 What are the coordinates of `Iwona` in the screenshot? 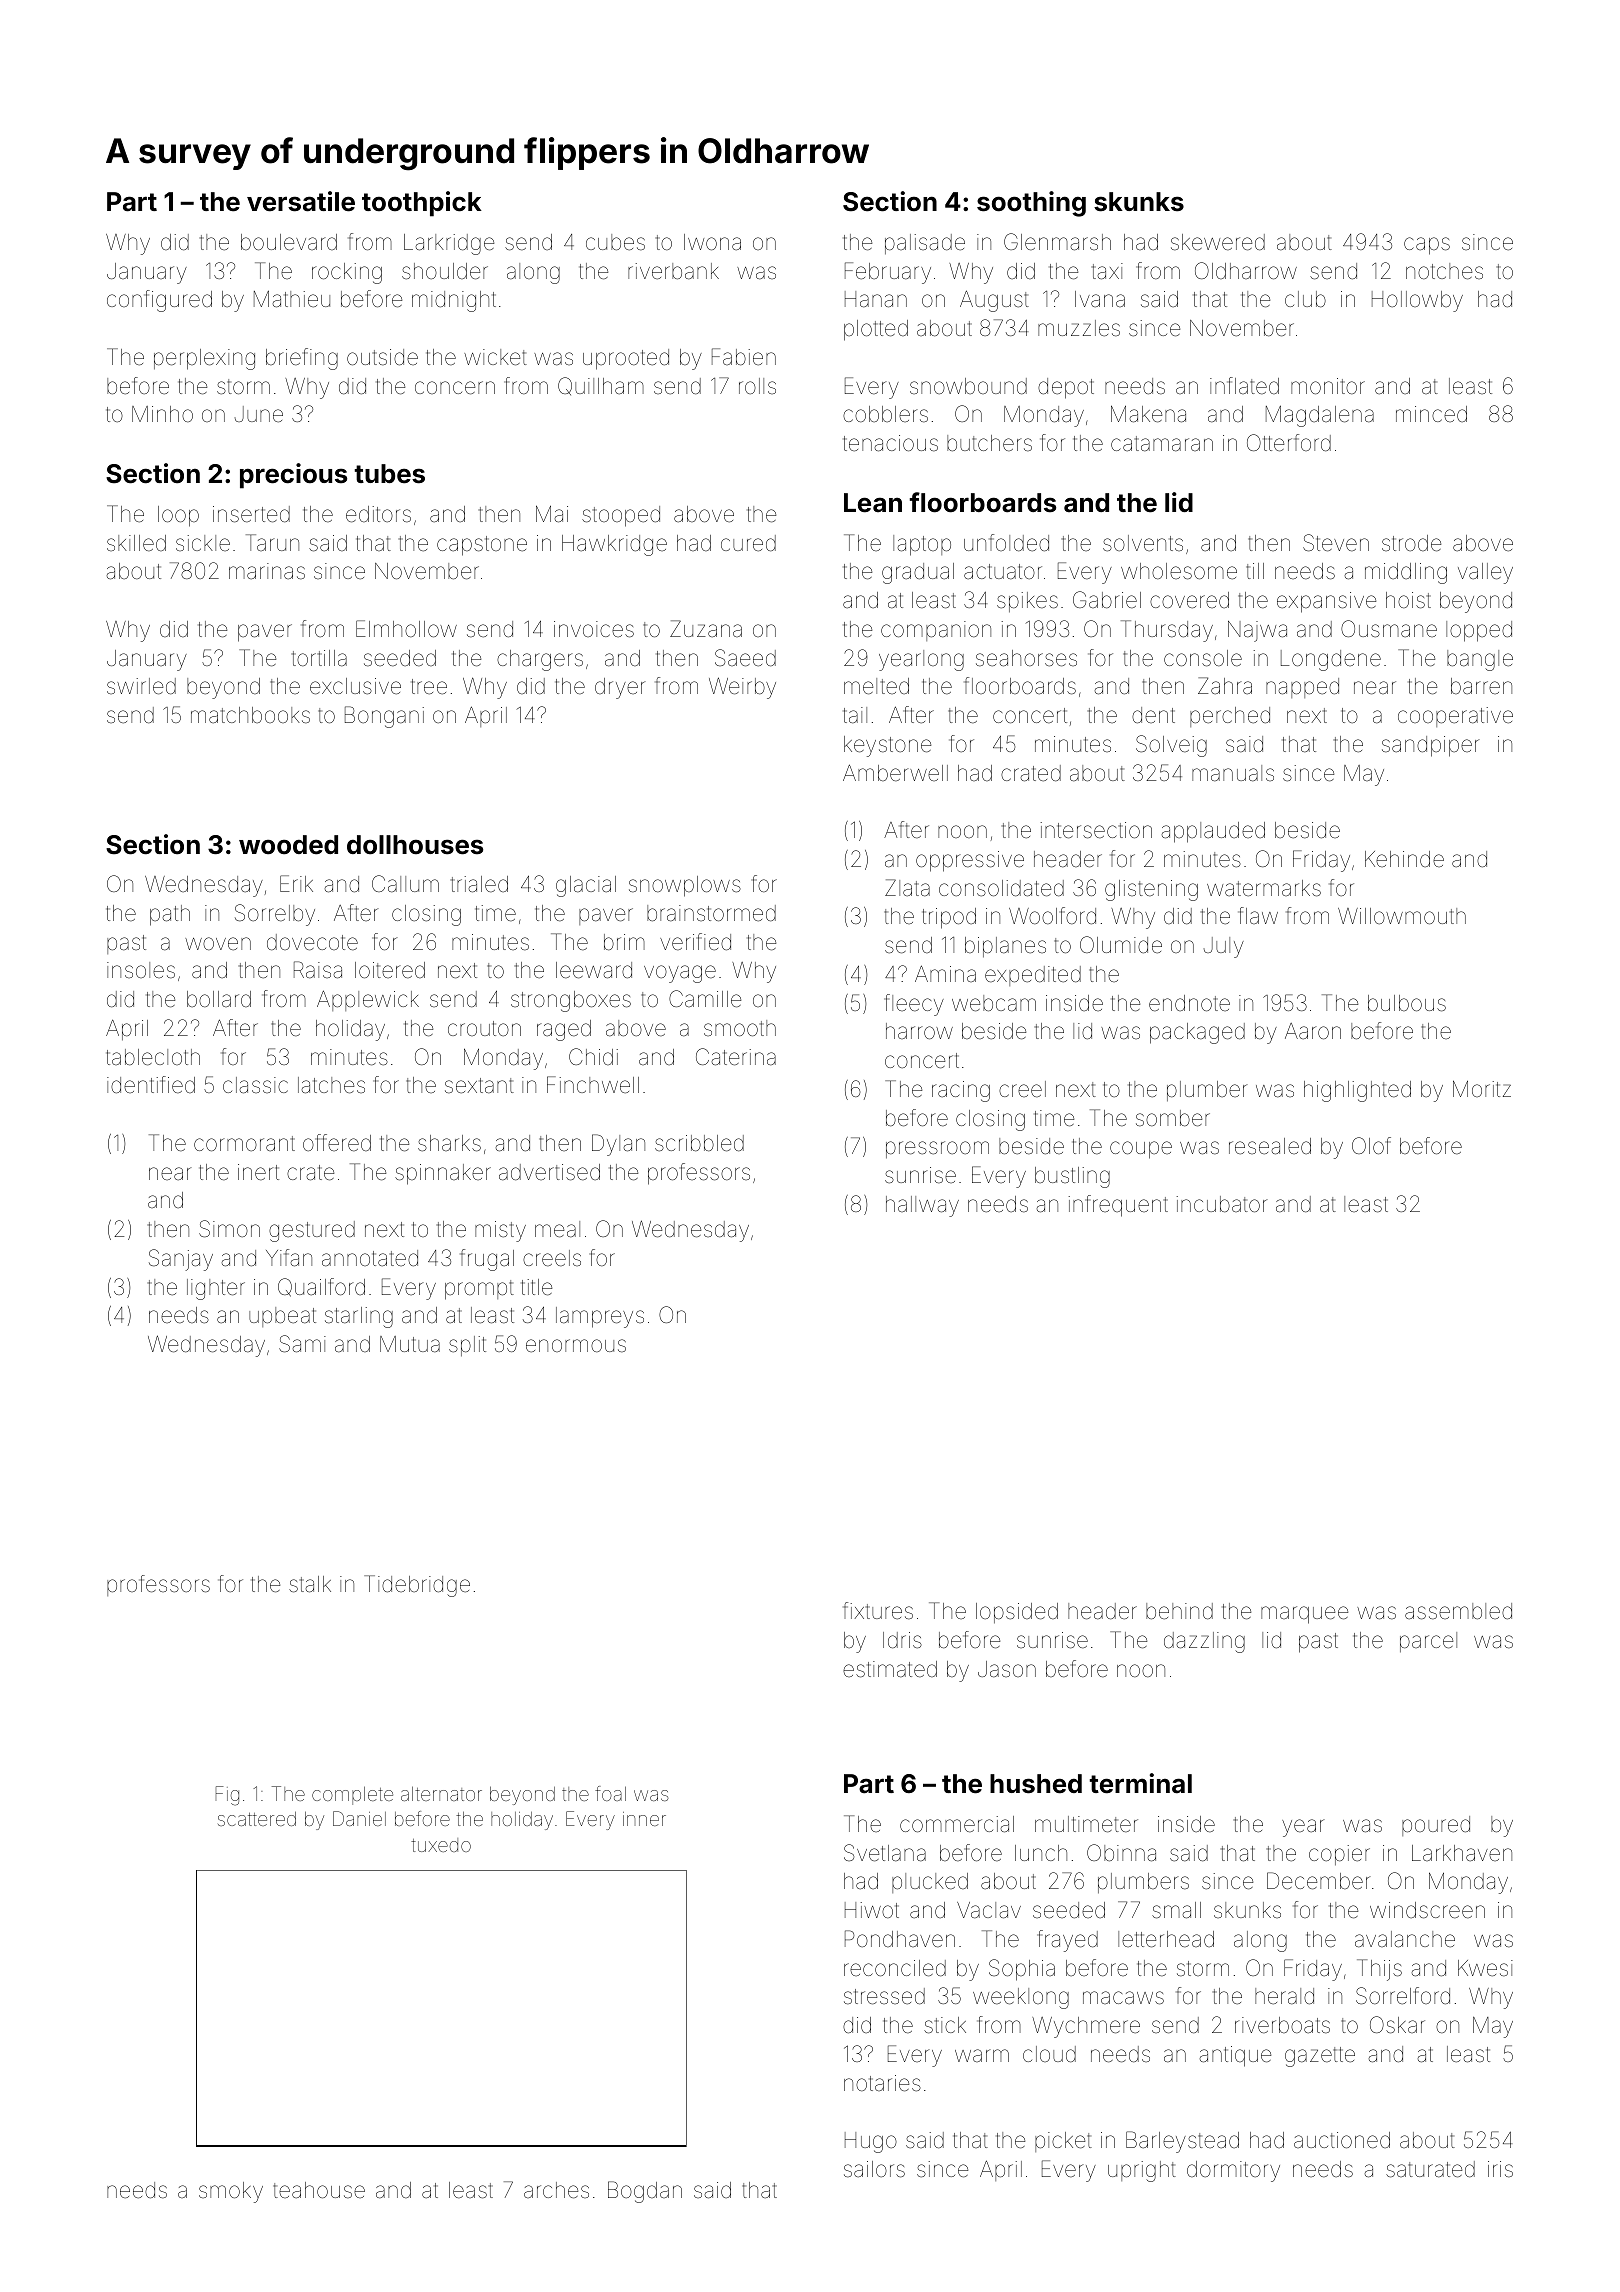 It's located at (712, 242).
